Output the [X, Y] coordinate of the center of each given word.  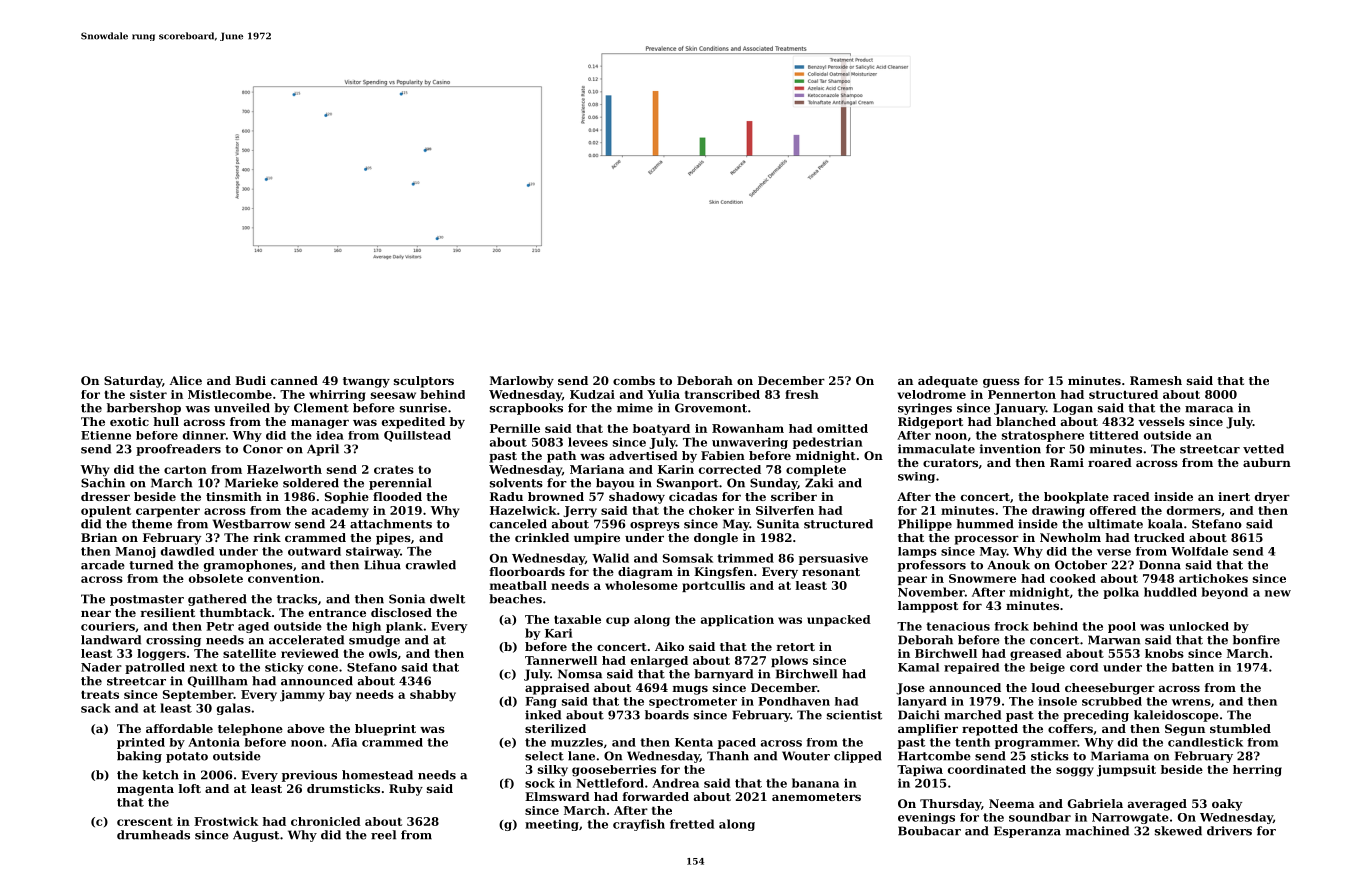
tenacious [958, 626]
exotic [129, 421]
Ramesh [1156, 380]
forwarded [656, 796]
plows [789, 661]
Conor [263, 449]
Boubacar [929, 831]
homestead [377, 775]
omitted [842, 428]
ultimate [1115, 524]
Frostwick [226, 821]
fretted [692, 824]
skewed [1178, 831]
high [366, 627]
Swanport [688, 484]
